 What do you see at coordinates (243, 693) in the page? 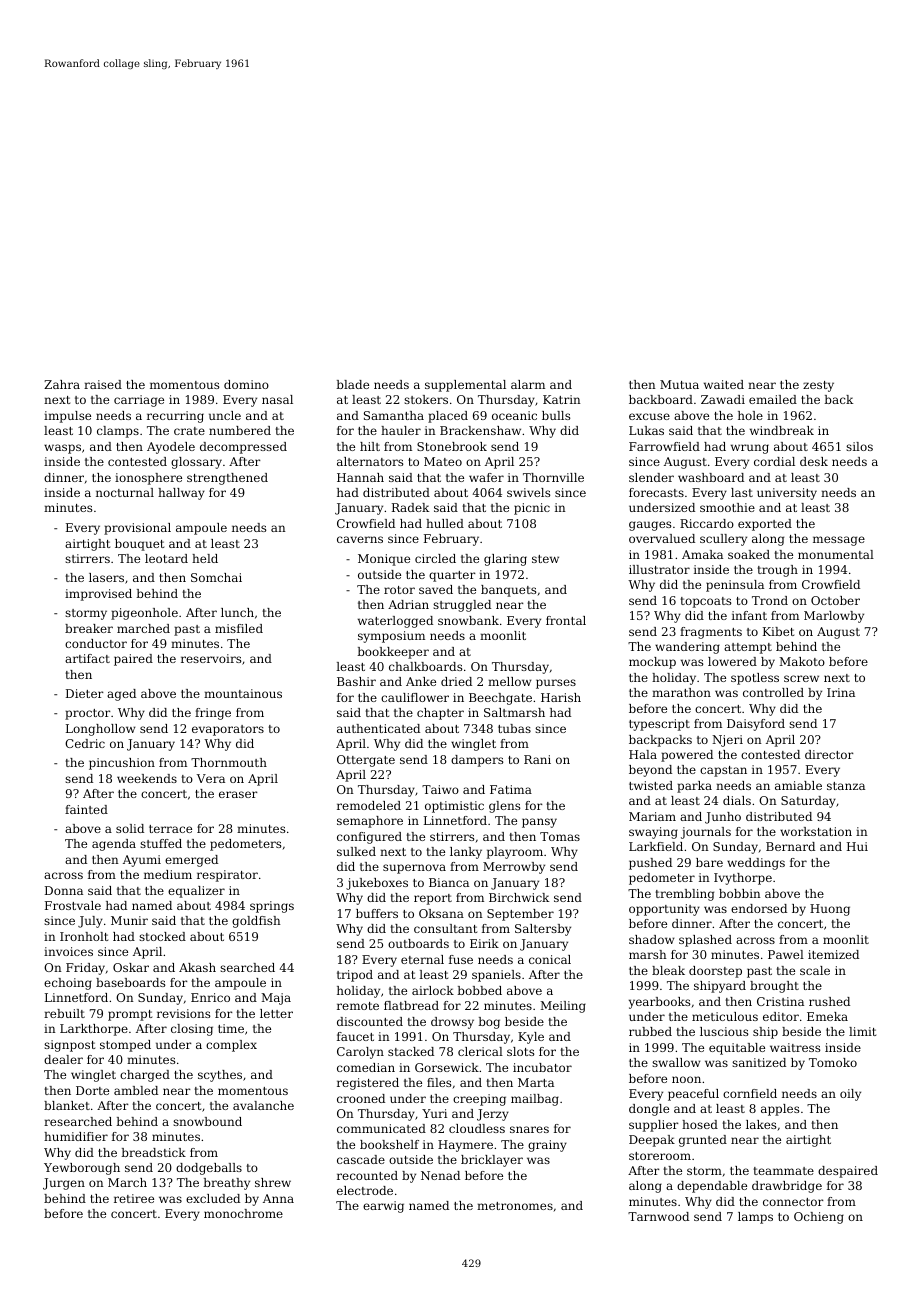
I see `mountainous` at bounding box center [243, 693].
